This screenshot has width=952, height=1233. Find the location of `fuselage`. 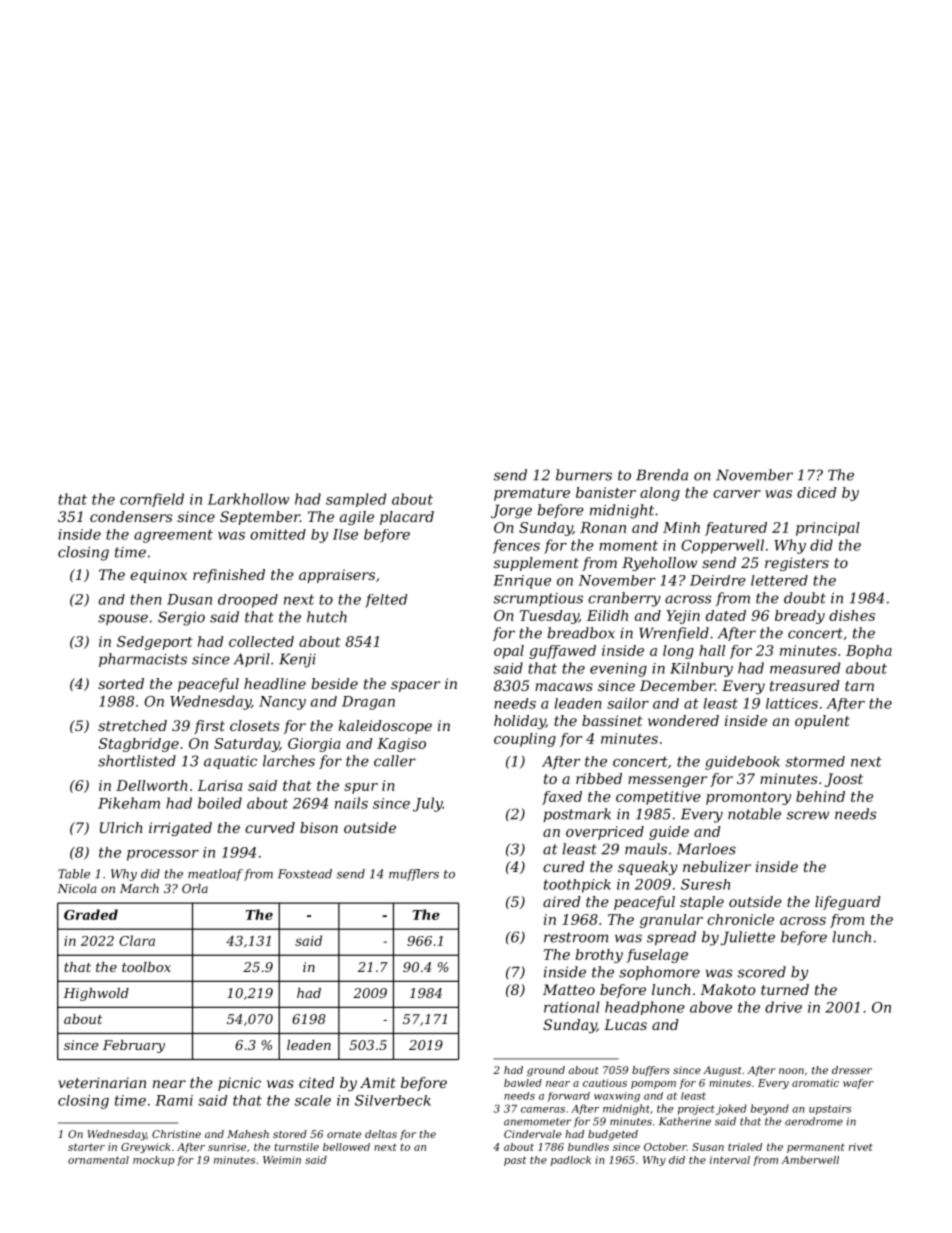

fuselage is located at coordinates (657, 956).
